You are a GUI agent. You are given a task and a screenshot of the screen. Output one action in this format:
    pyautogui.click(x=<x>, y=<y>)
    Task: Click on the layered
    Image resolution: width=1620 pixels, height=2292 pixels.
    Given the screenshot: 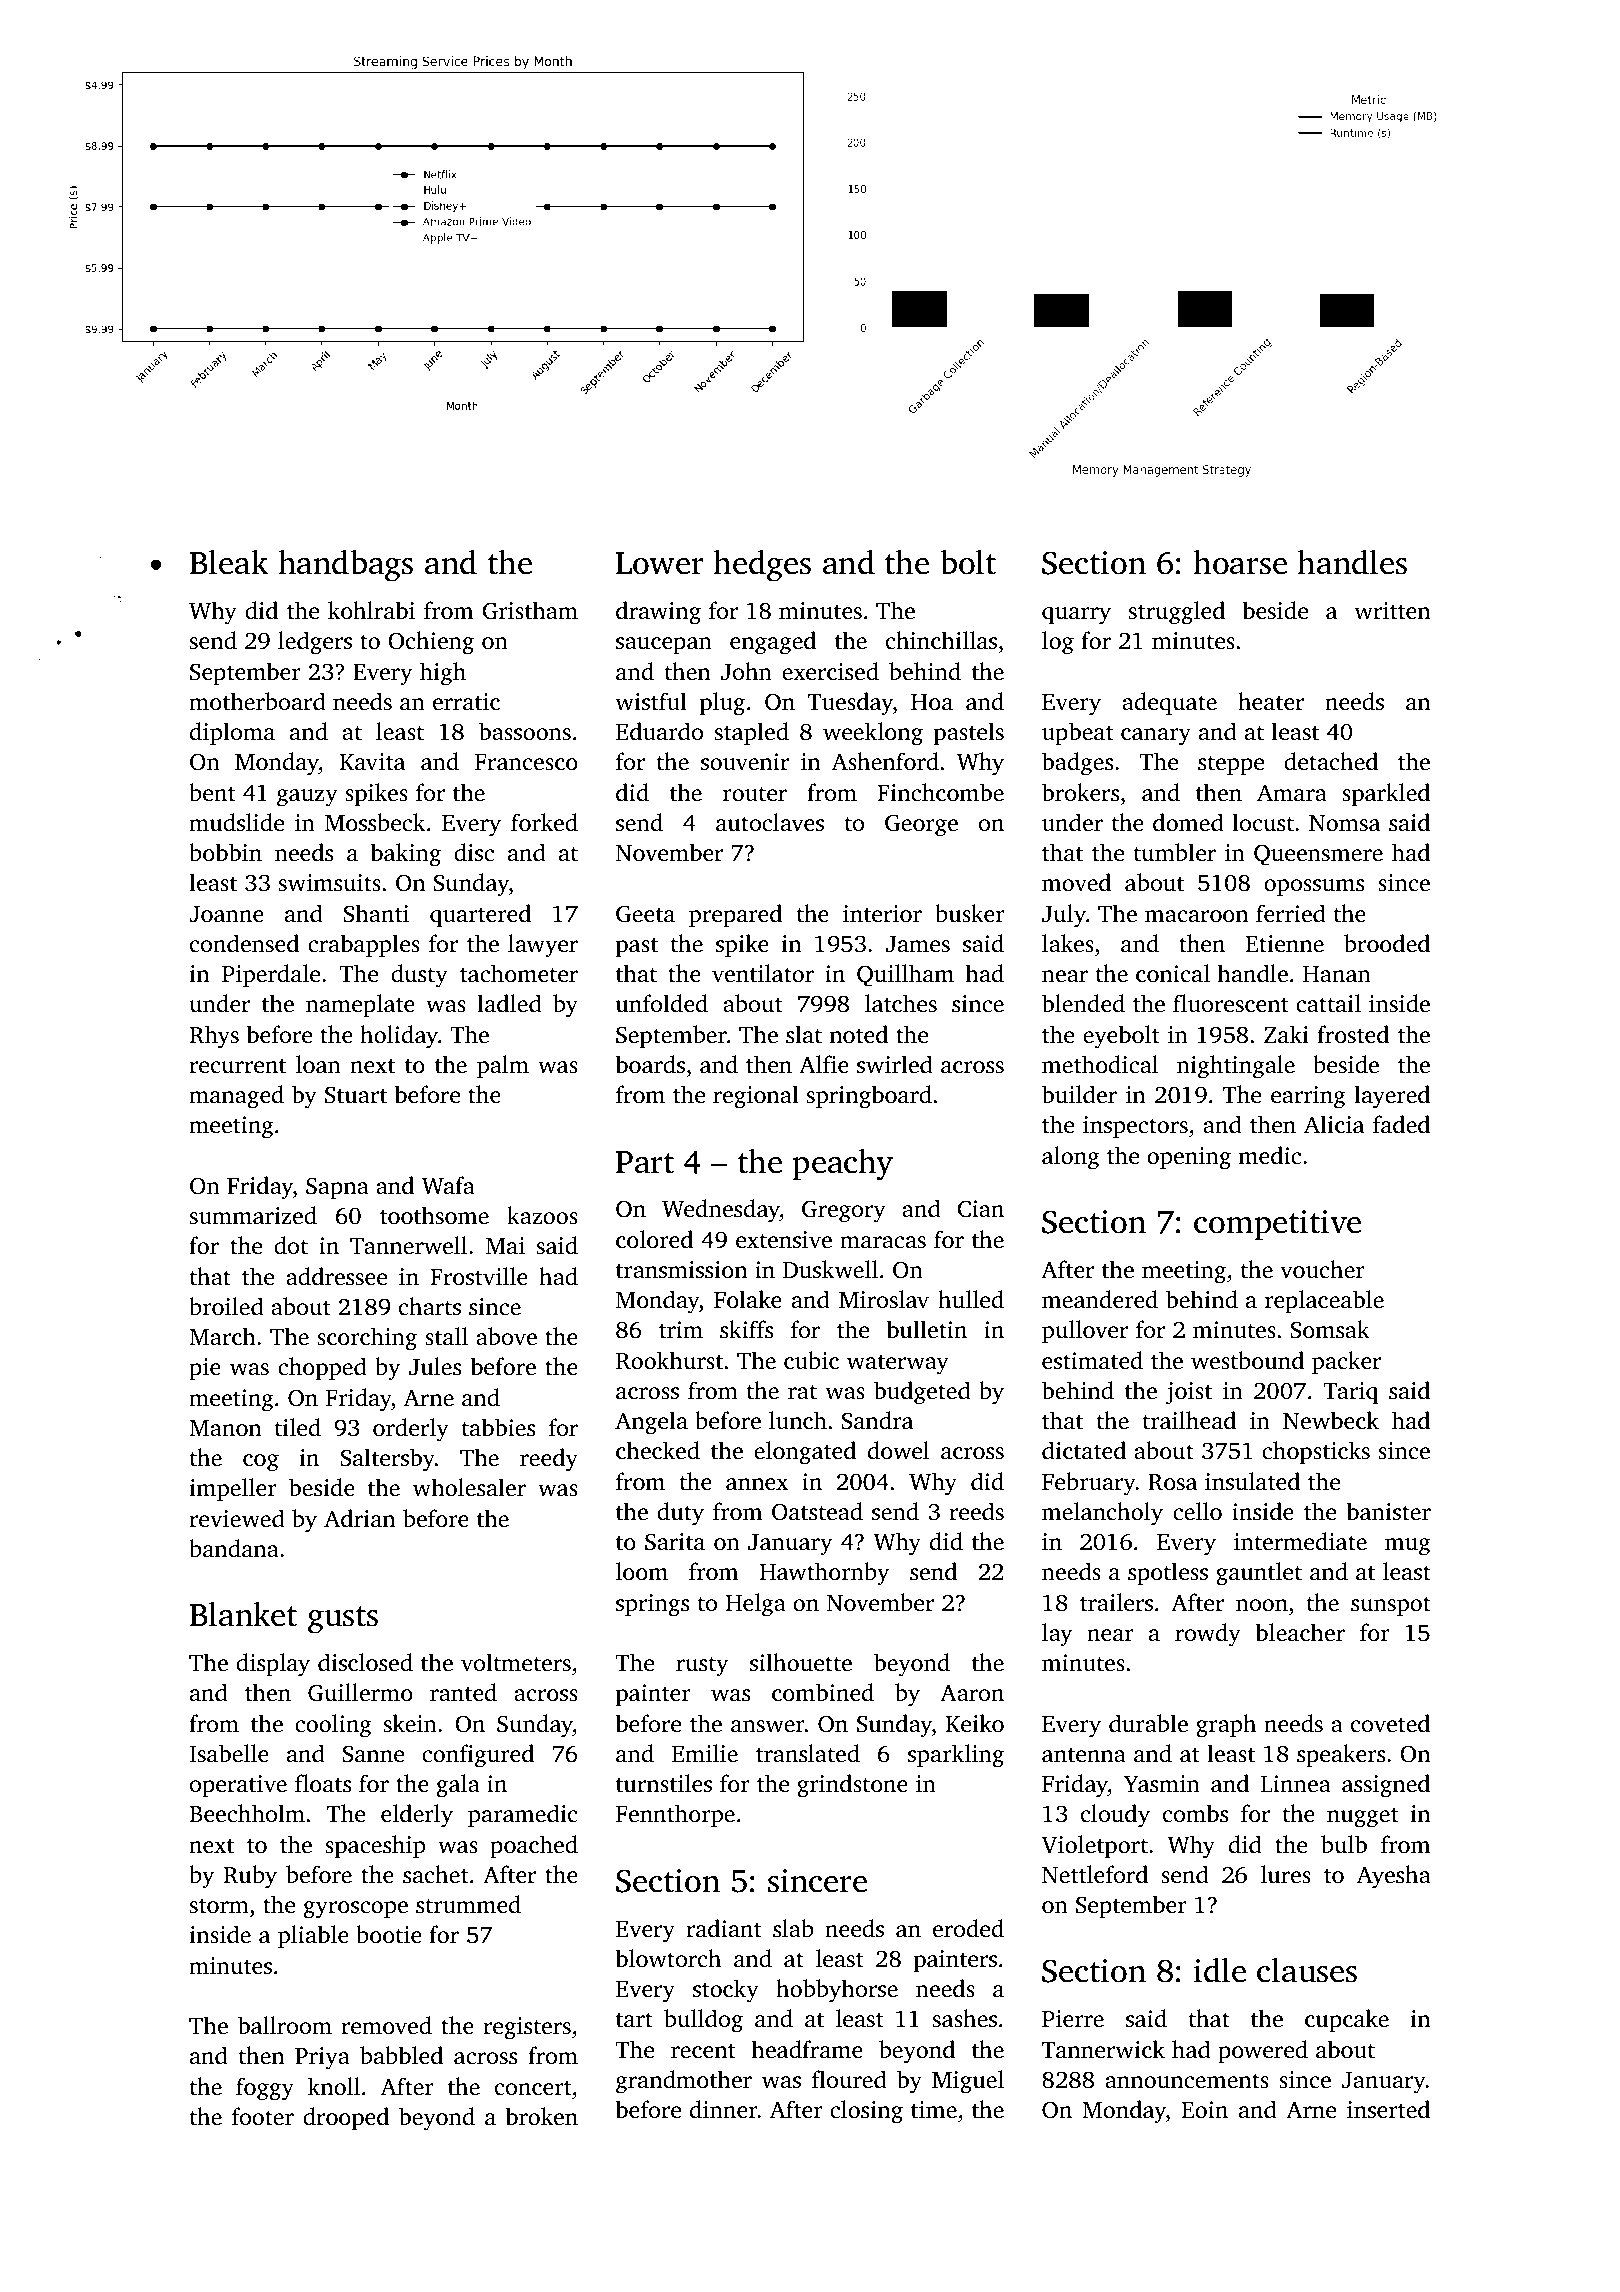 What is the action you would take?
    pyautogui.click(x=1392, y=1097)
